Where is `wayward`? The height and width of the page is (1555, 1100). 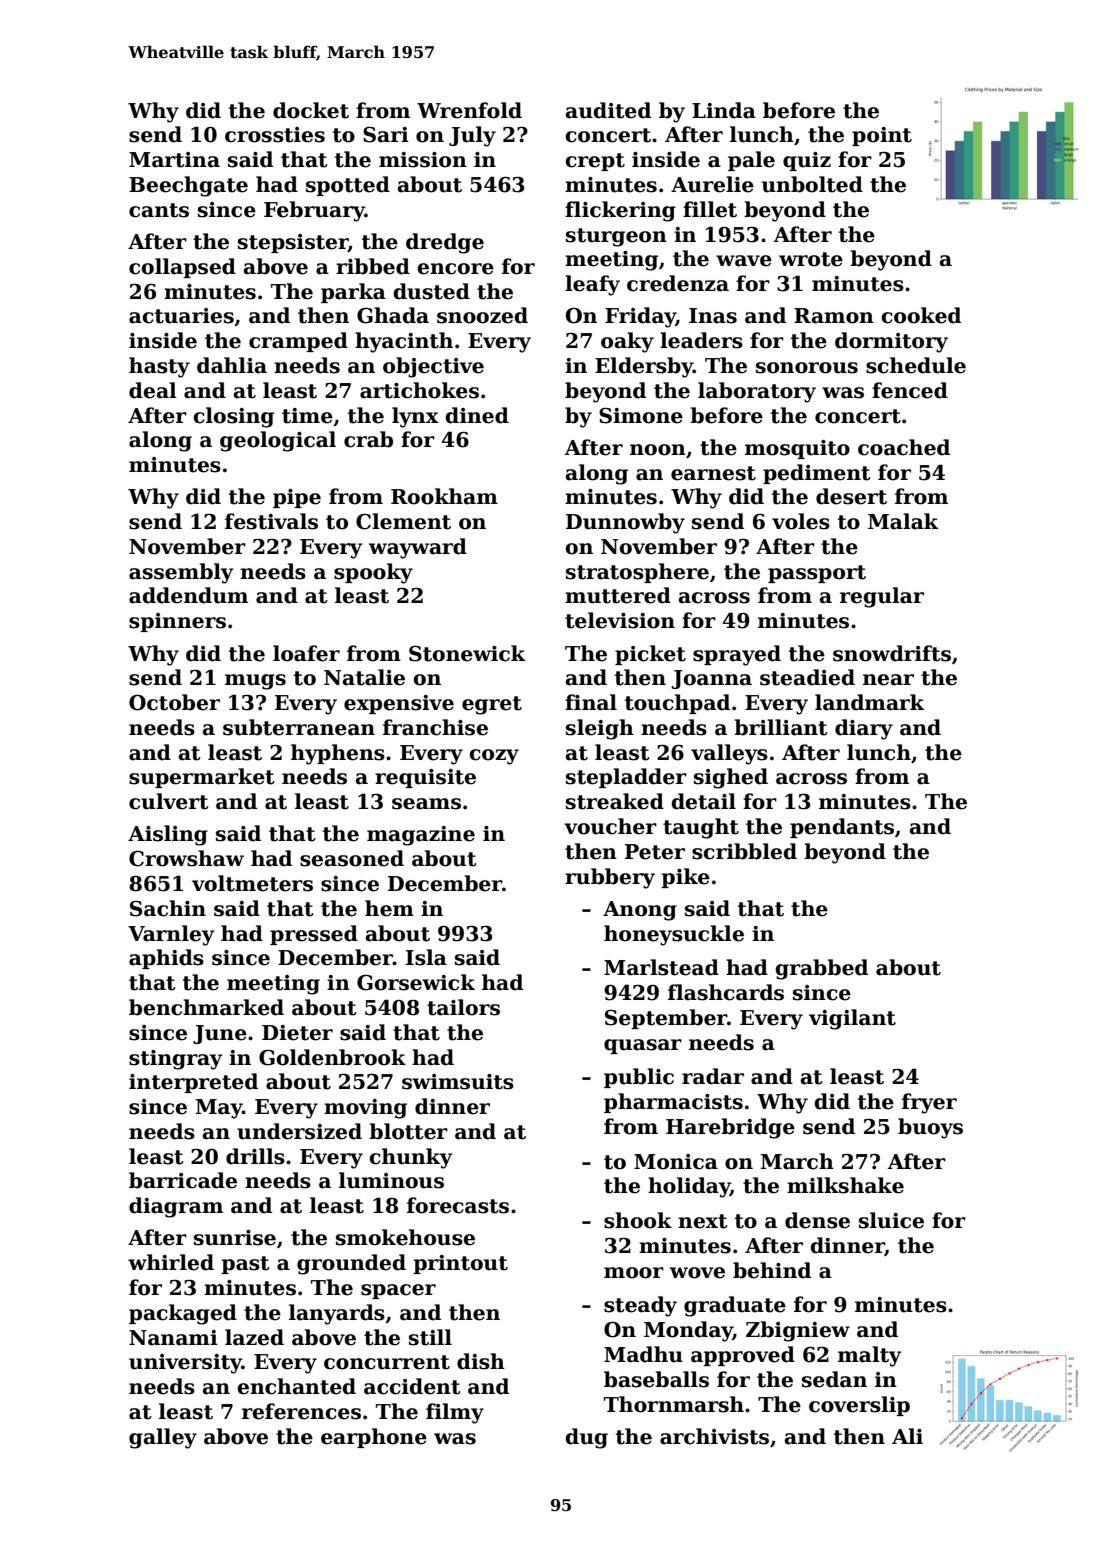
wayward is located at coordinates (418, 548).
